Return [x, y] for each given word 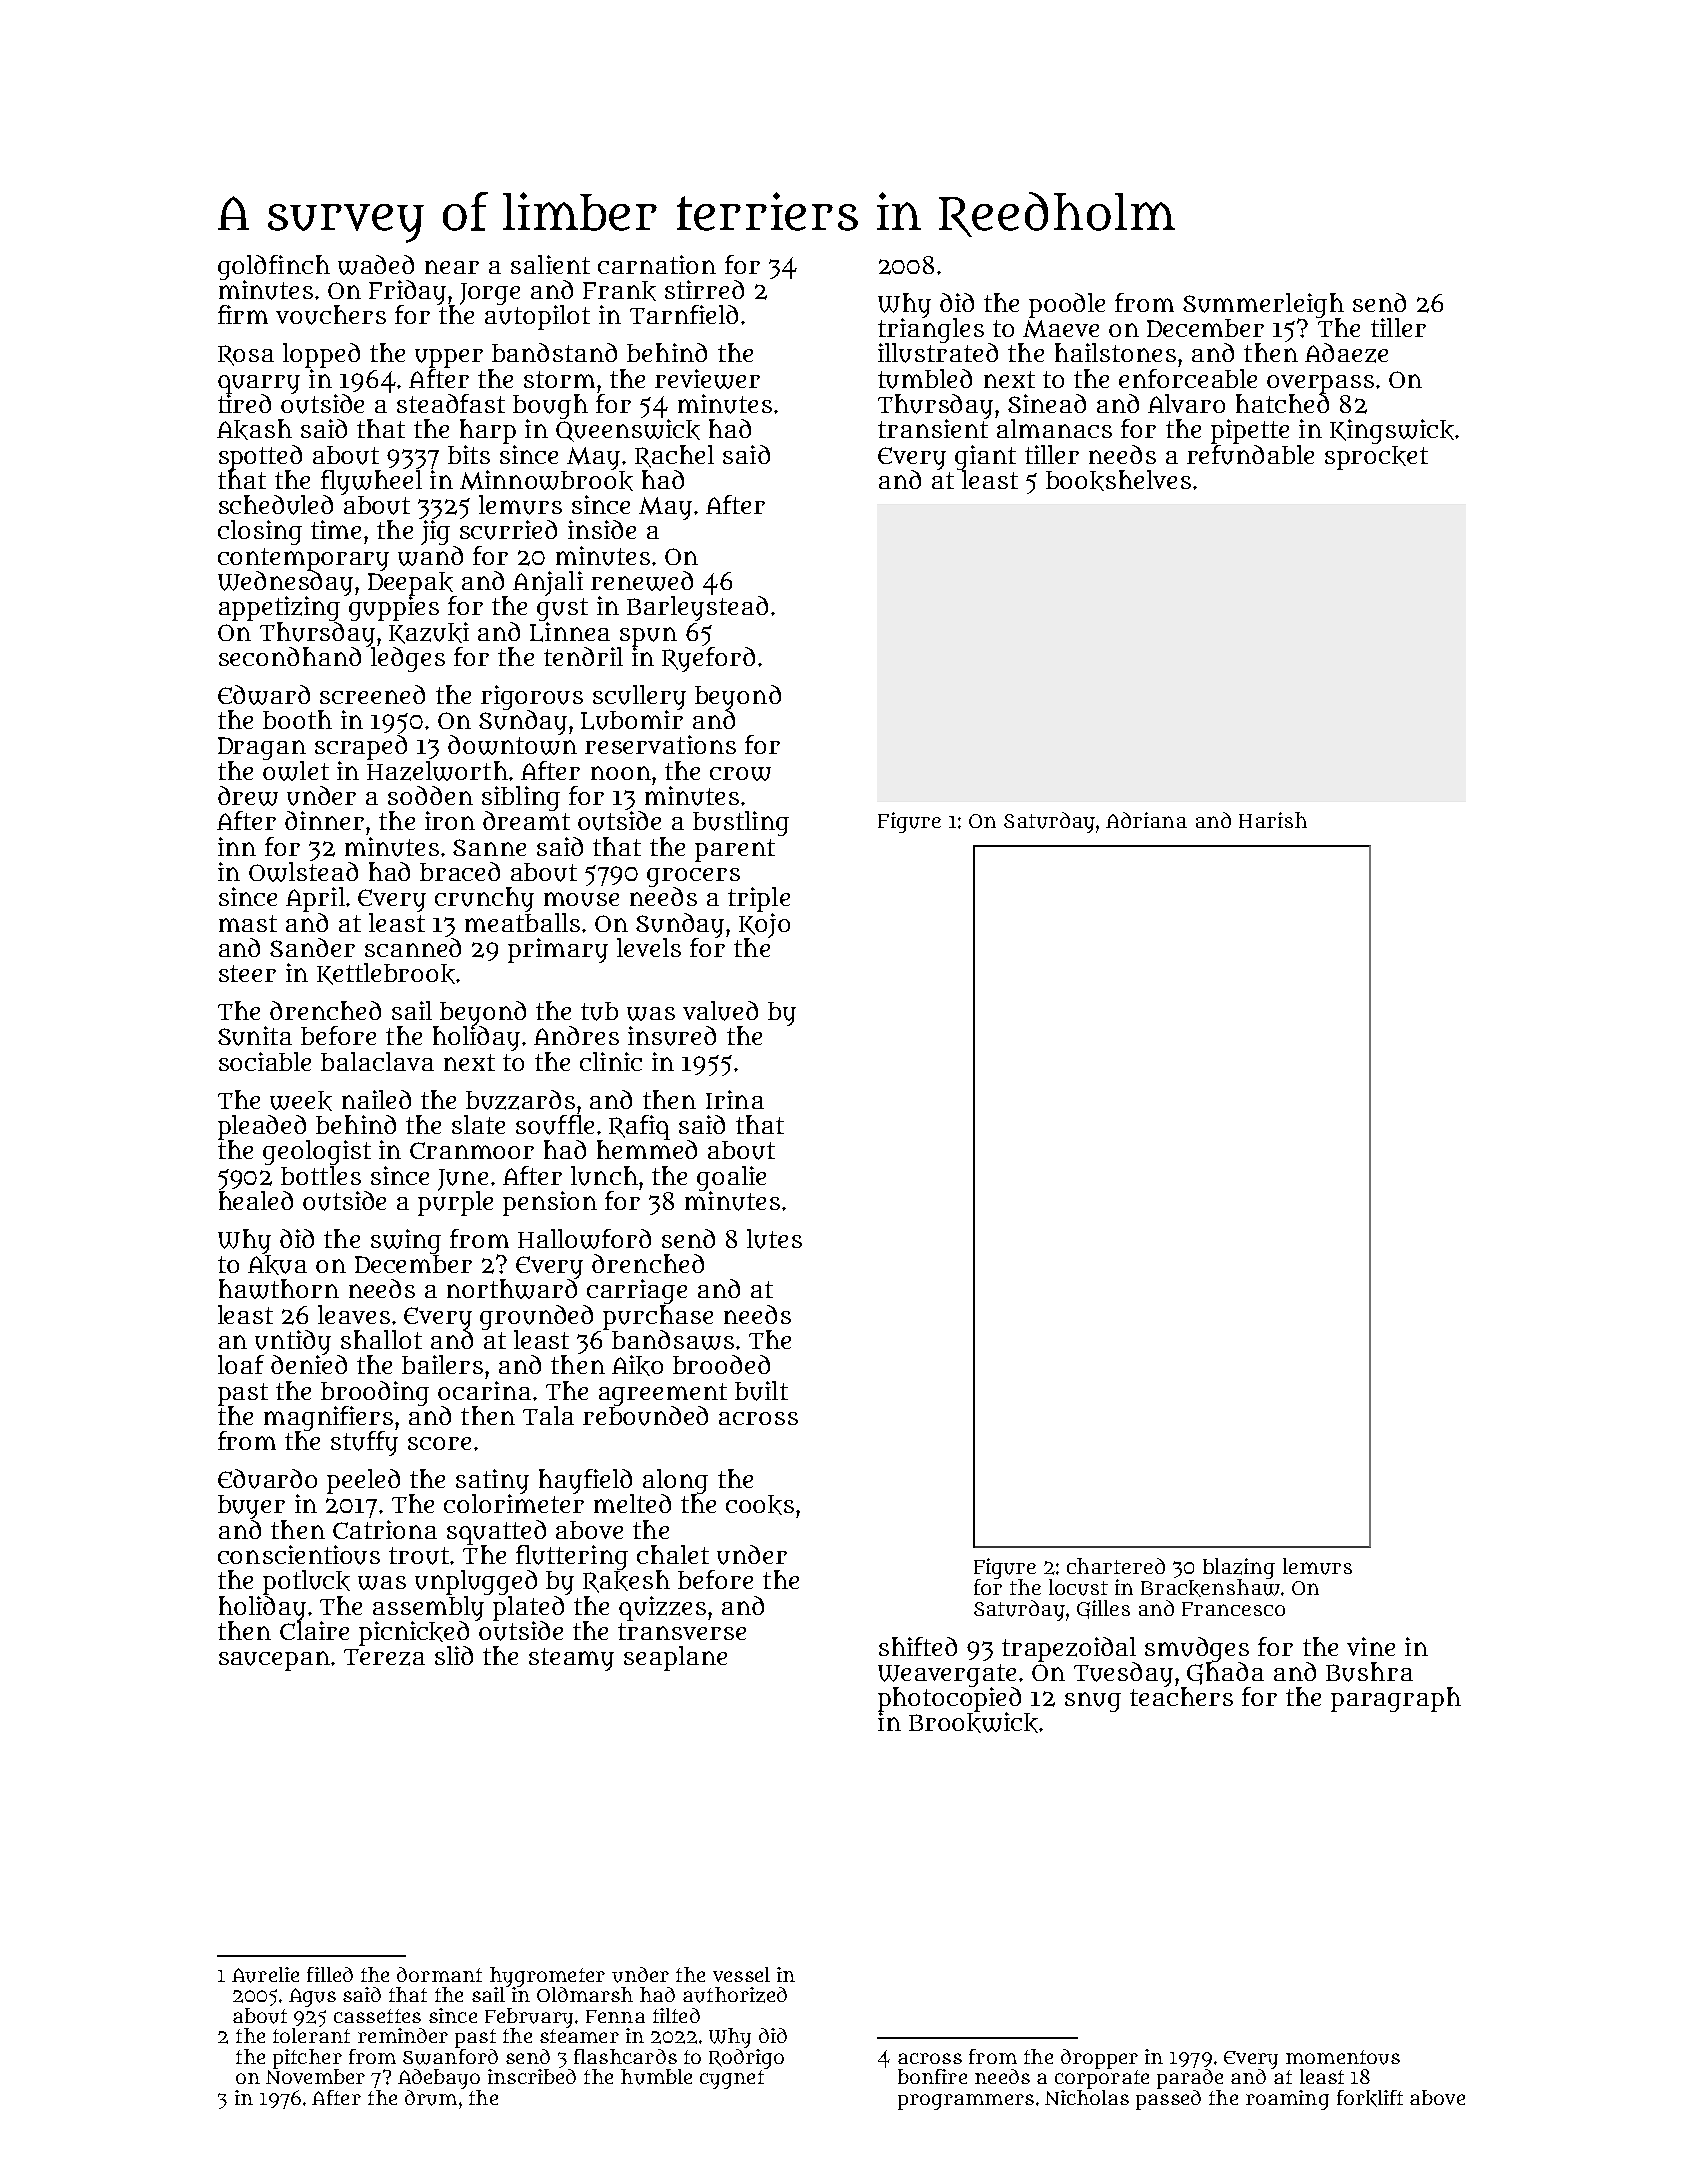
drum [431, 2098]
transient [933, 428]
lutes [774, 1239]
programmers [966, 2102]
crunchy [484, 899]
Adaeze [1346, 353]
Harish [1273, 820]
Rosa [246, 355]
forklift [1370, 2098]
